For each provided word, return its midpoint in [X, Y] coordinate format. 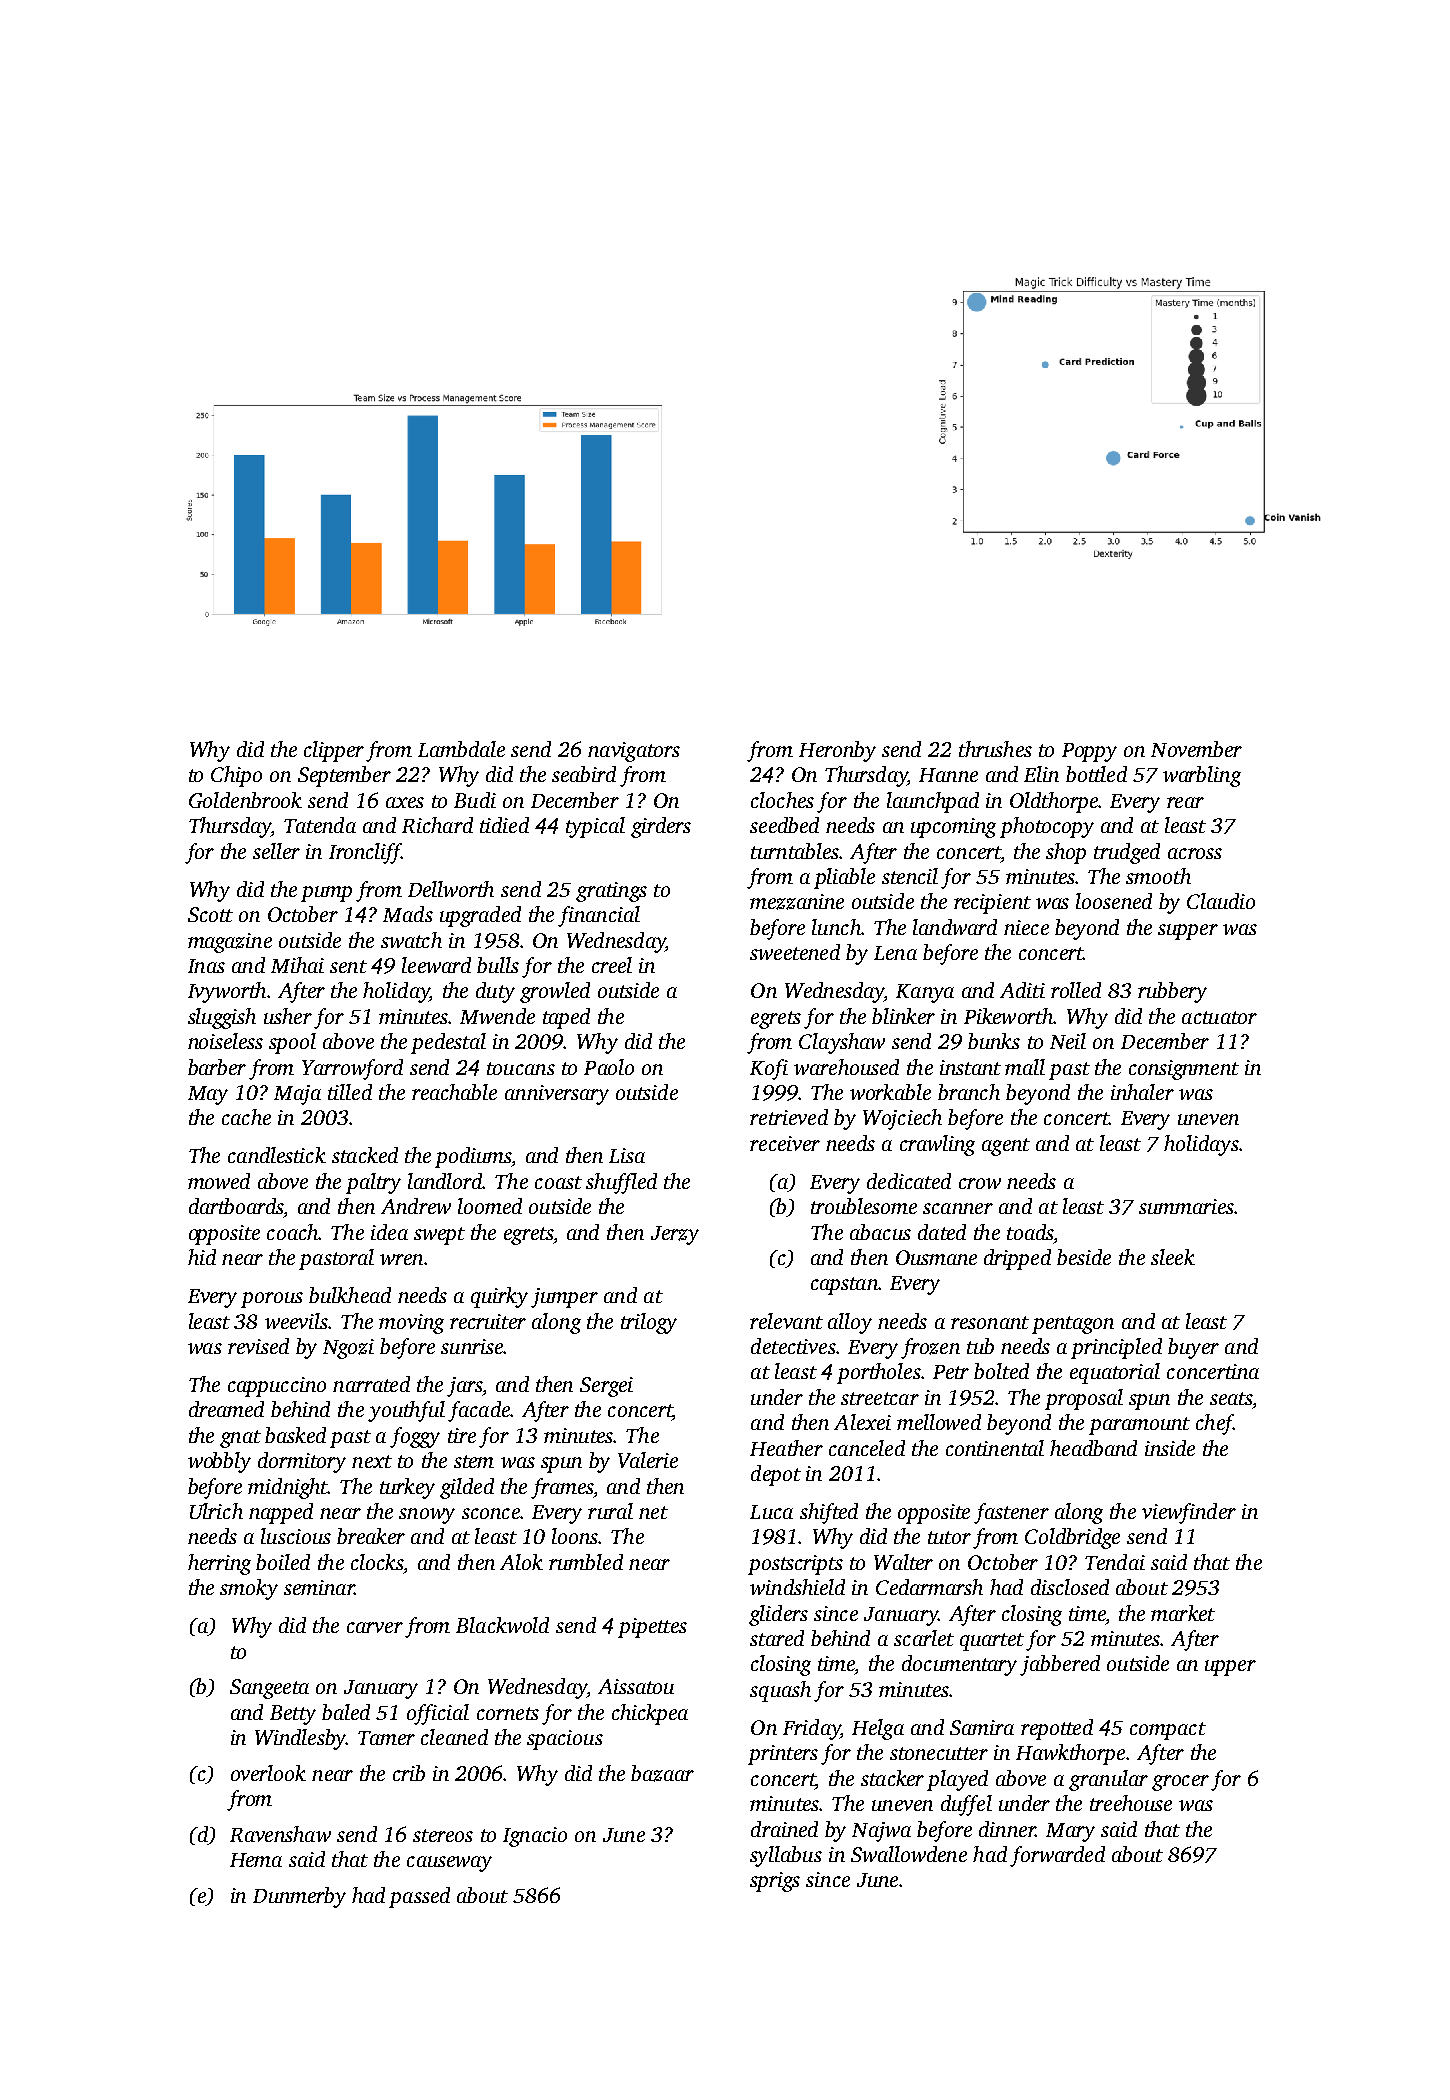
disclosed [1070, 1587]
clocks [377, 1562]
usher [288, 1016]
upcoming [953, 828]
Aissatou [636, 1686]
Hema [256, 1860]
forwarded [1057, 1856]
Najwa [881, 1832]
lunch [836, 927]
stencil [910, 876]
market [1183, 1613]
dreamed [226, 1409]
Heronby [837, 751]
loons [575, 1536]
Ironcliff [365, 853]
